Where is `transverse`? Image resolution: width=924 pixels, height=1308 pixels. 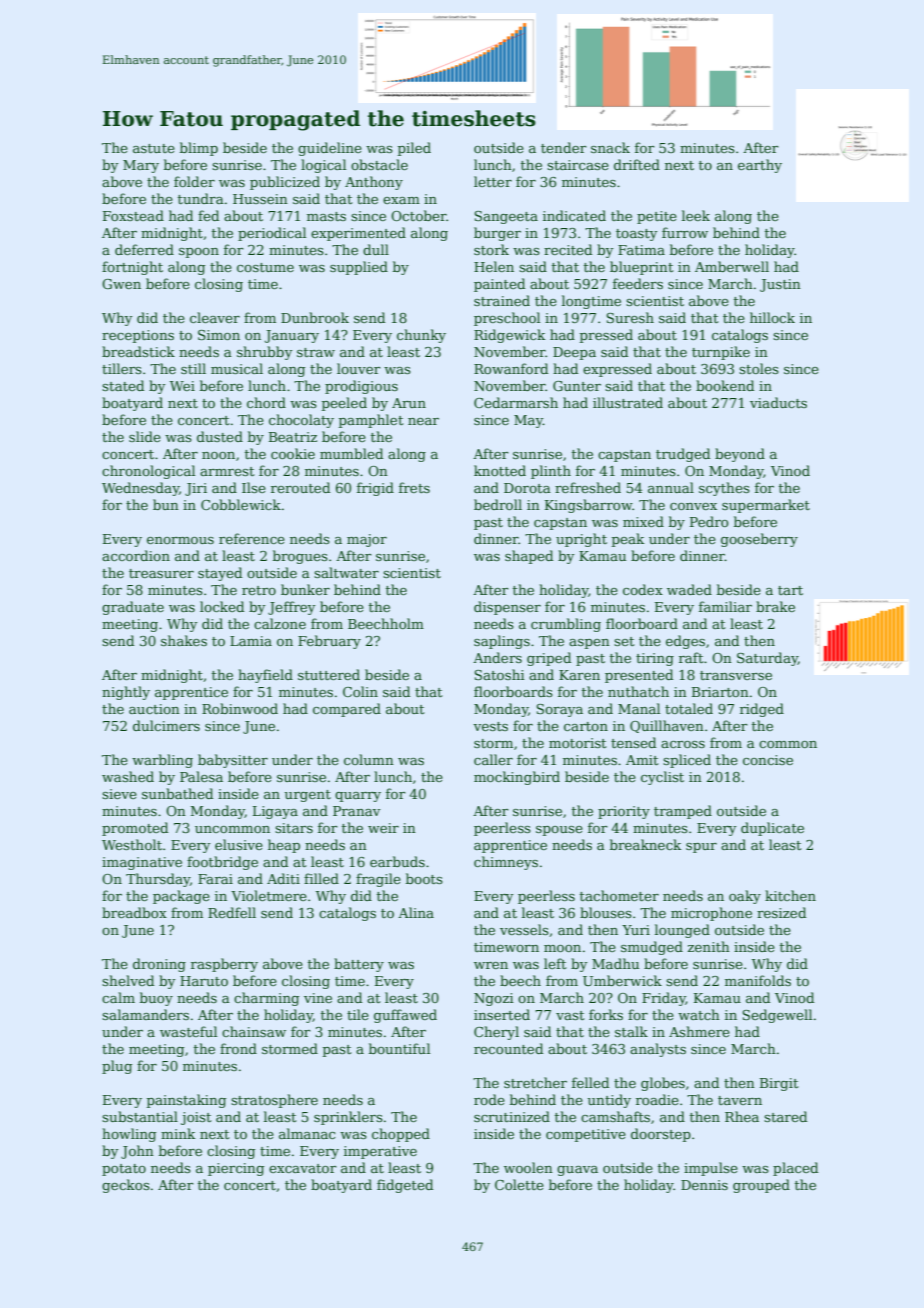 transverse is located at coordinates (736, 675).
